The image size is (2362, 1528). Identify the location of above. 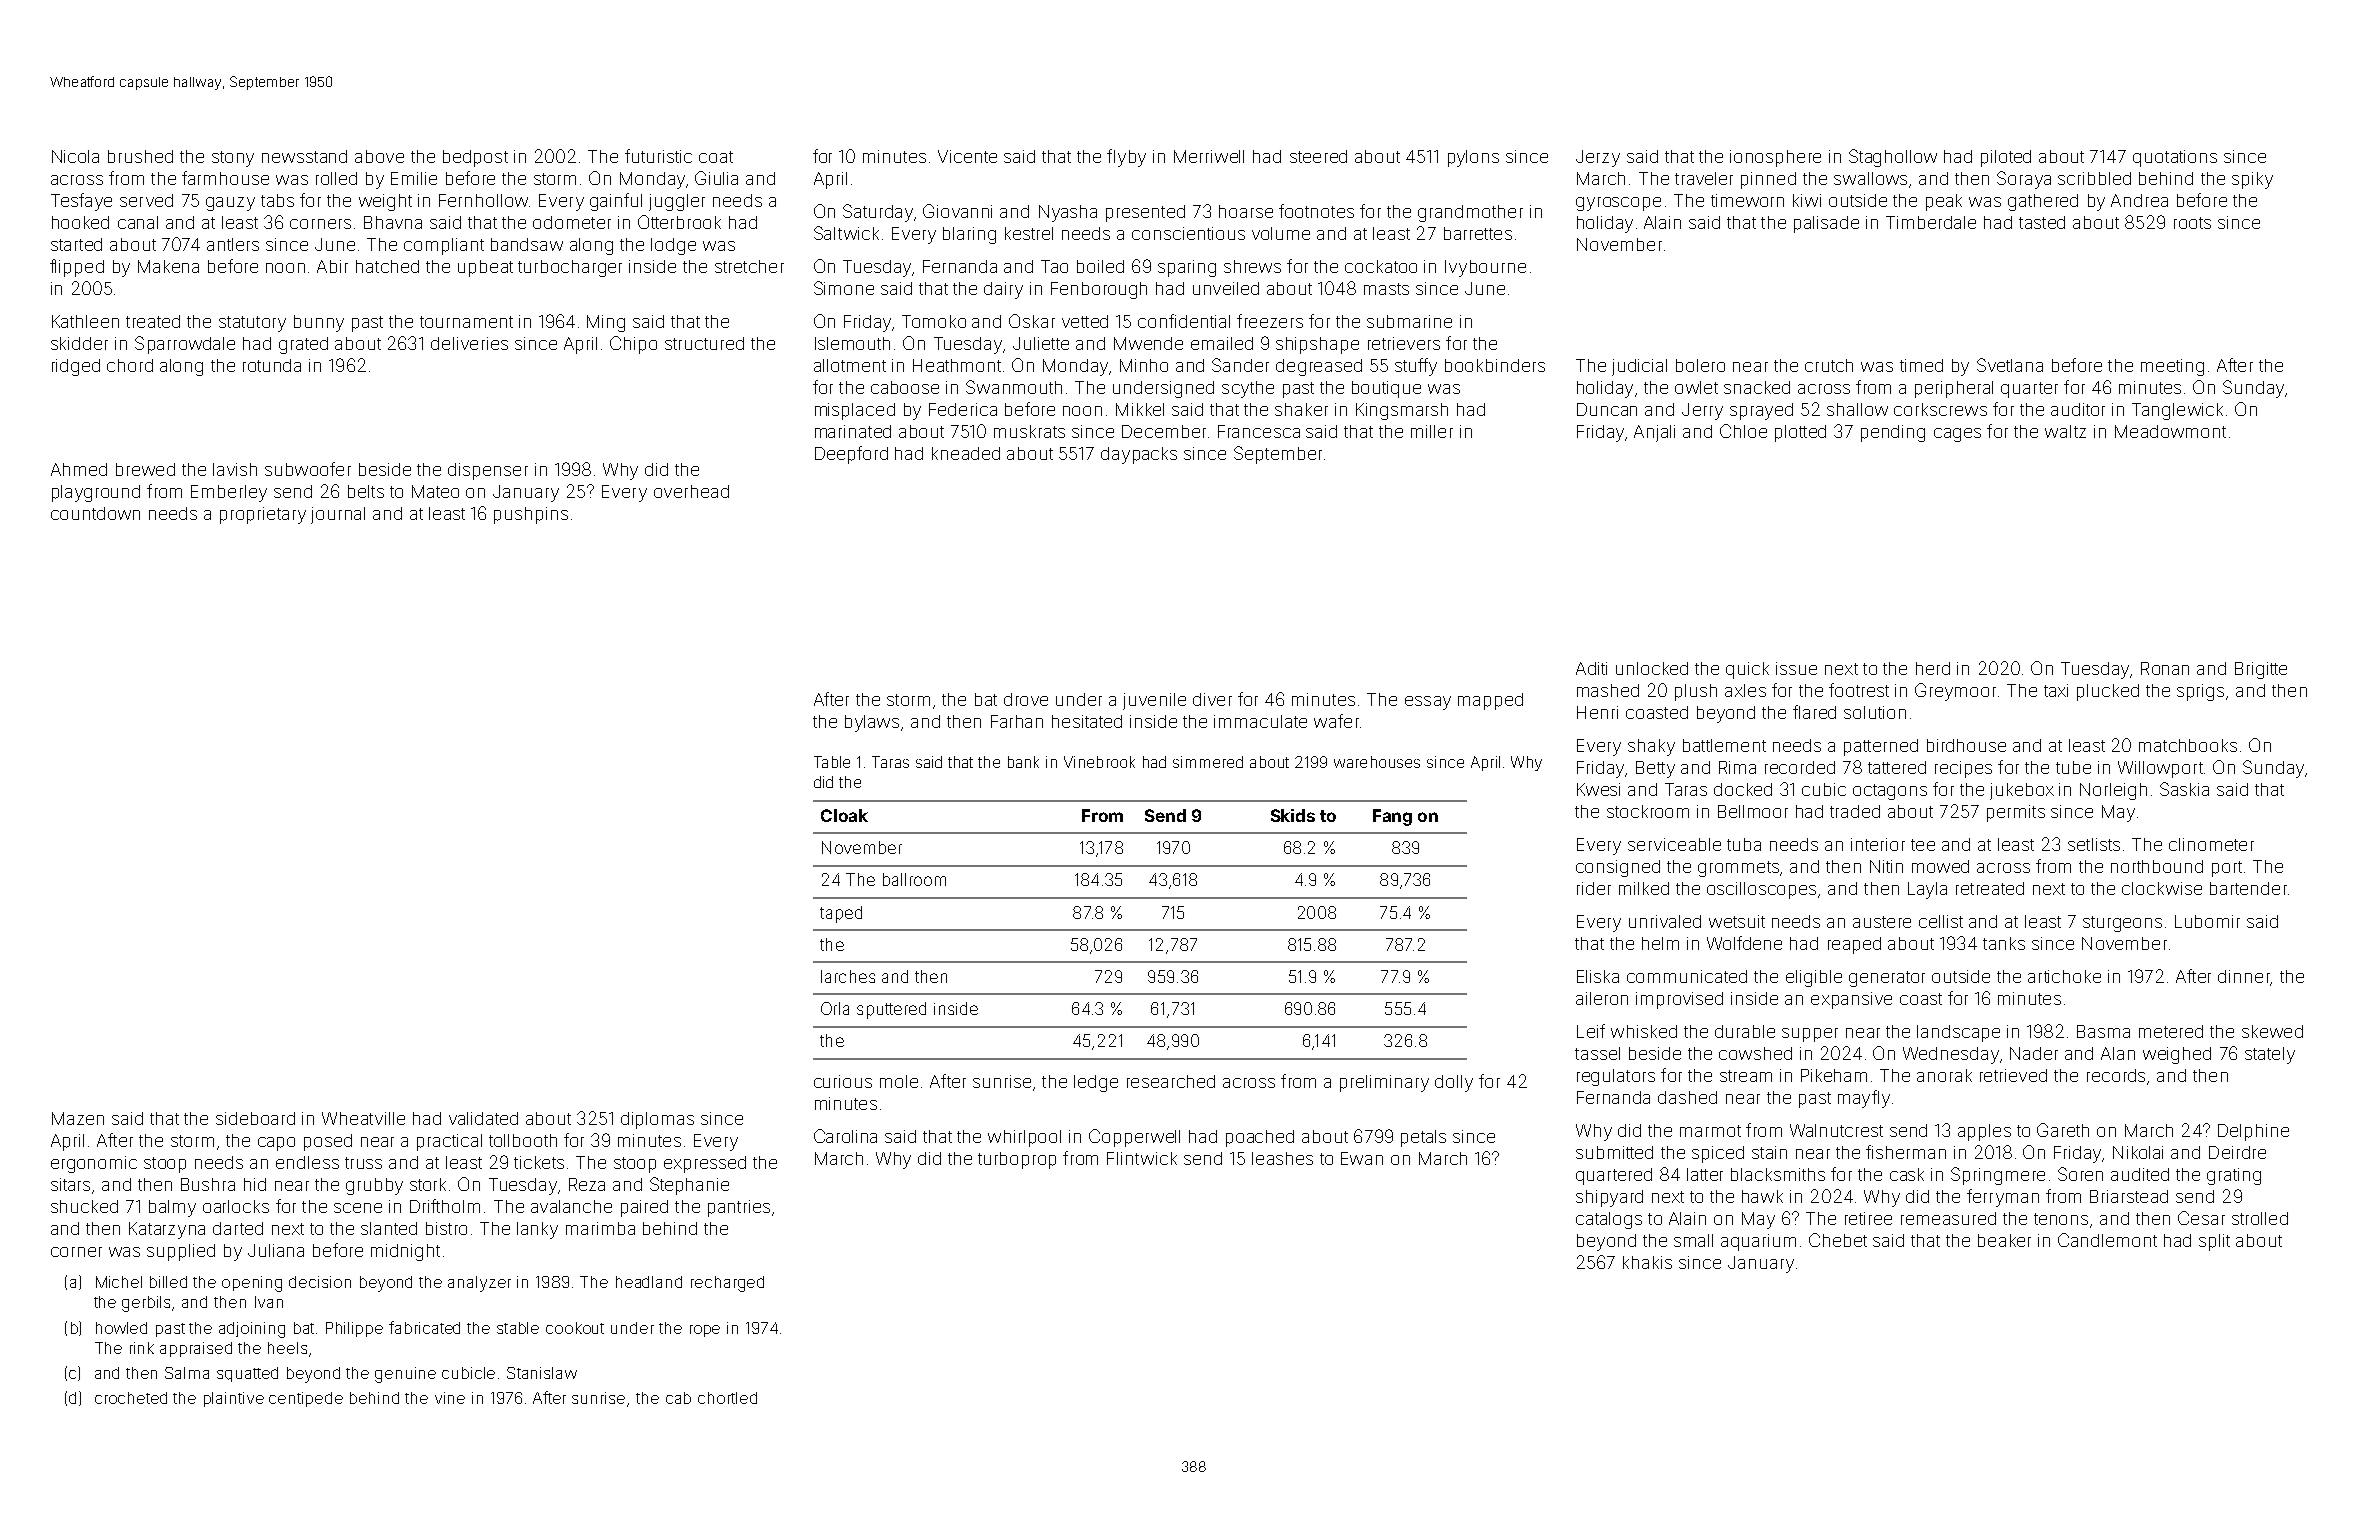
(379, 156).
